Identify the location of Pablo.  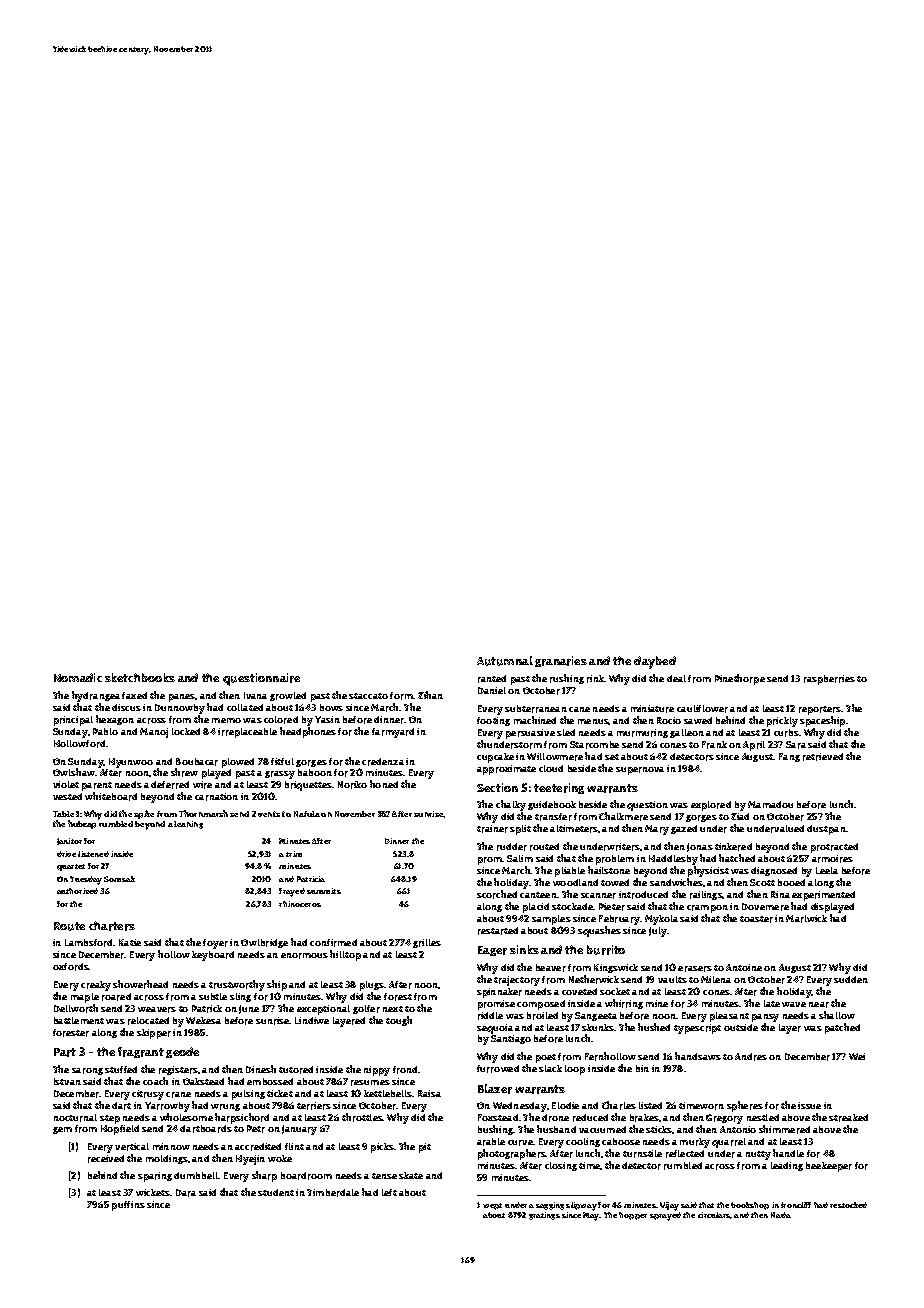
(105, 731).
